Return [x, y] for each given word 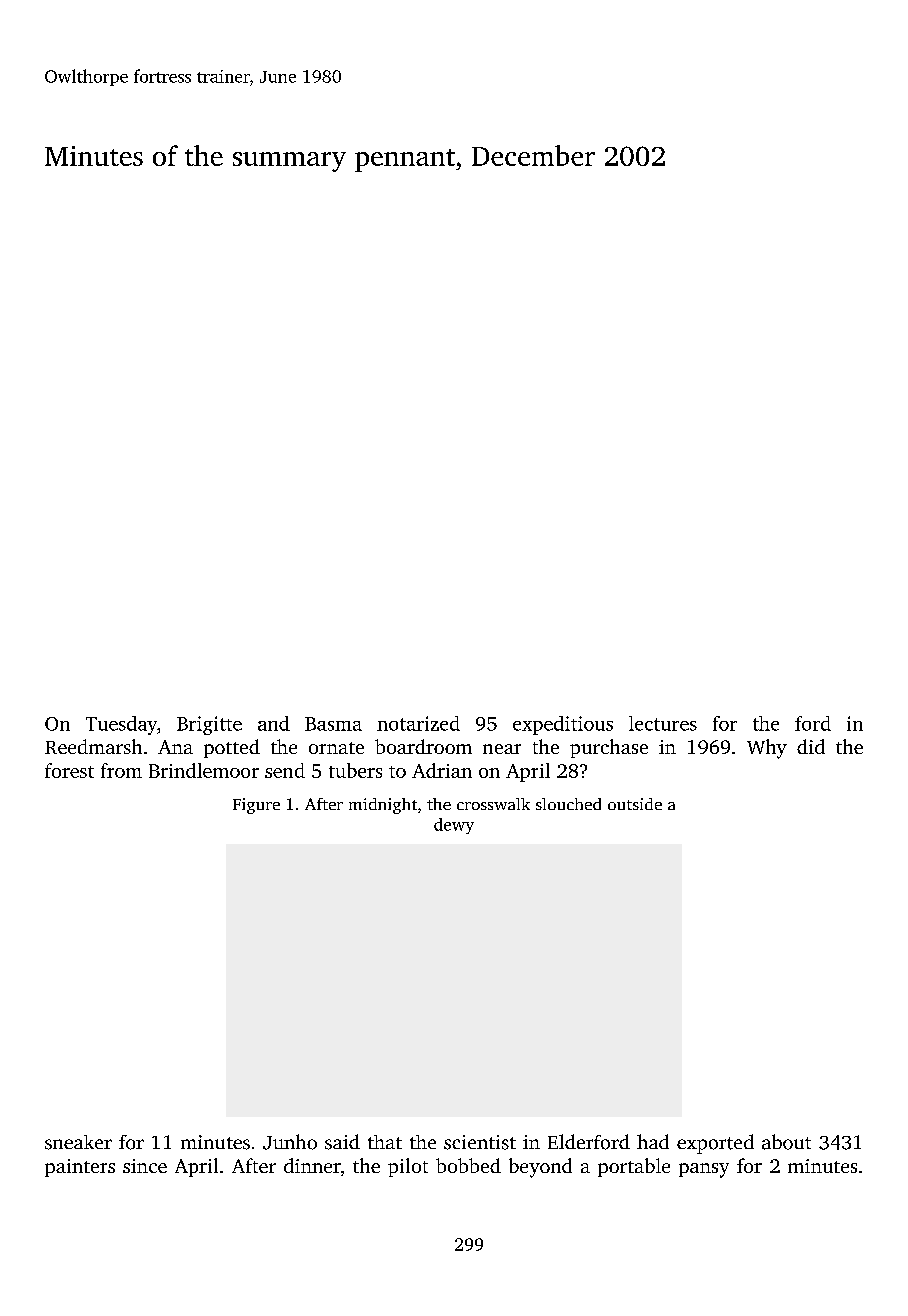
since [145, 1166]
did [811, 746]
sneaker [78, 1142]
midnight [383, 806]
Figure [256, 806]
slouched [568, 804]
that [385, 1142]
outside [635, 804]
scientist [480, 1142]
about [786, 1142]
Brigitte [209, 725]
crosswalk [493, 804]
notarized [418, 723]
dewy [454, 826]
